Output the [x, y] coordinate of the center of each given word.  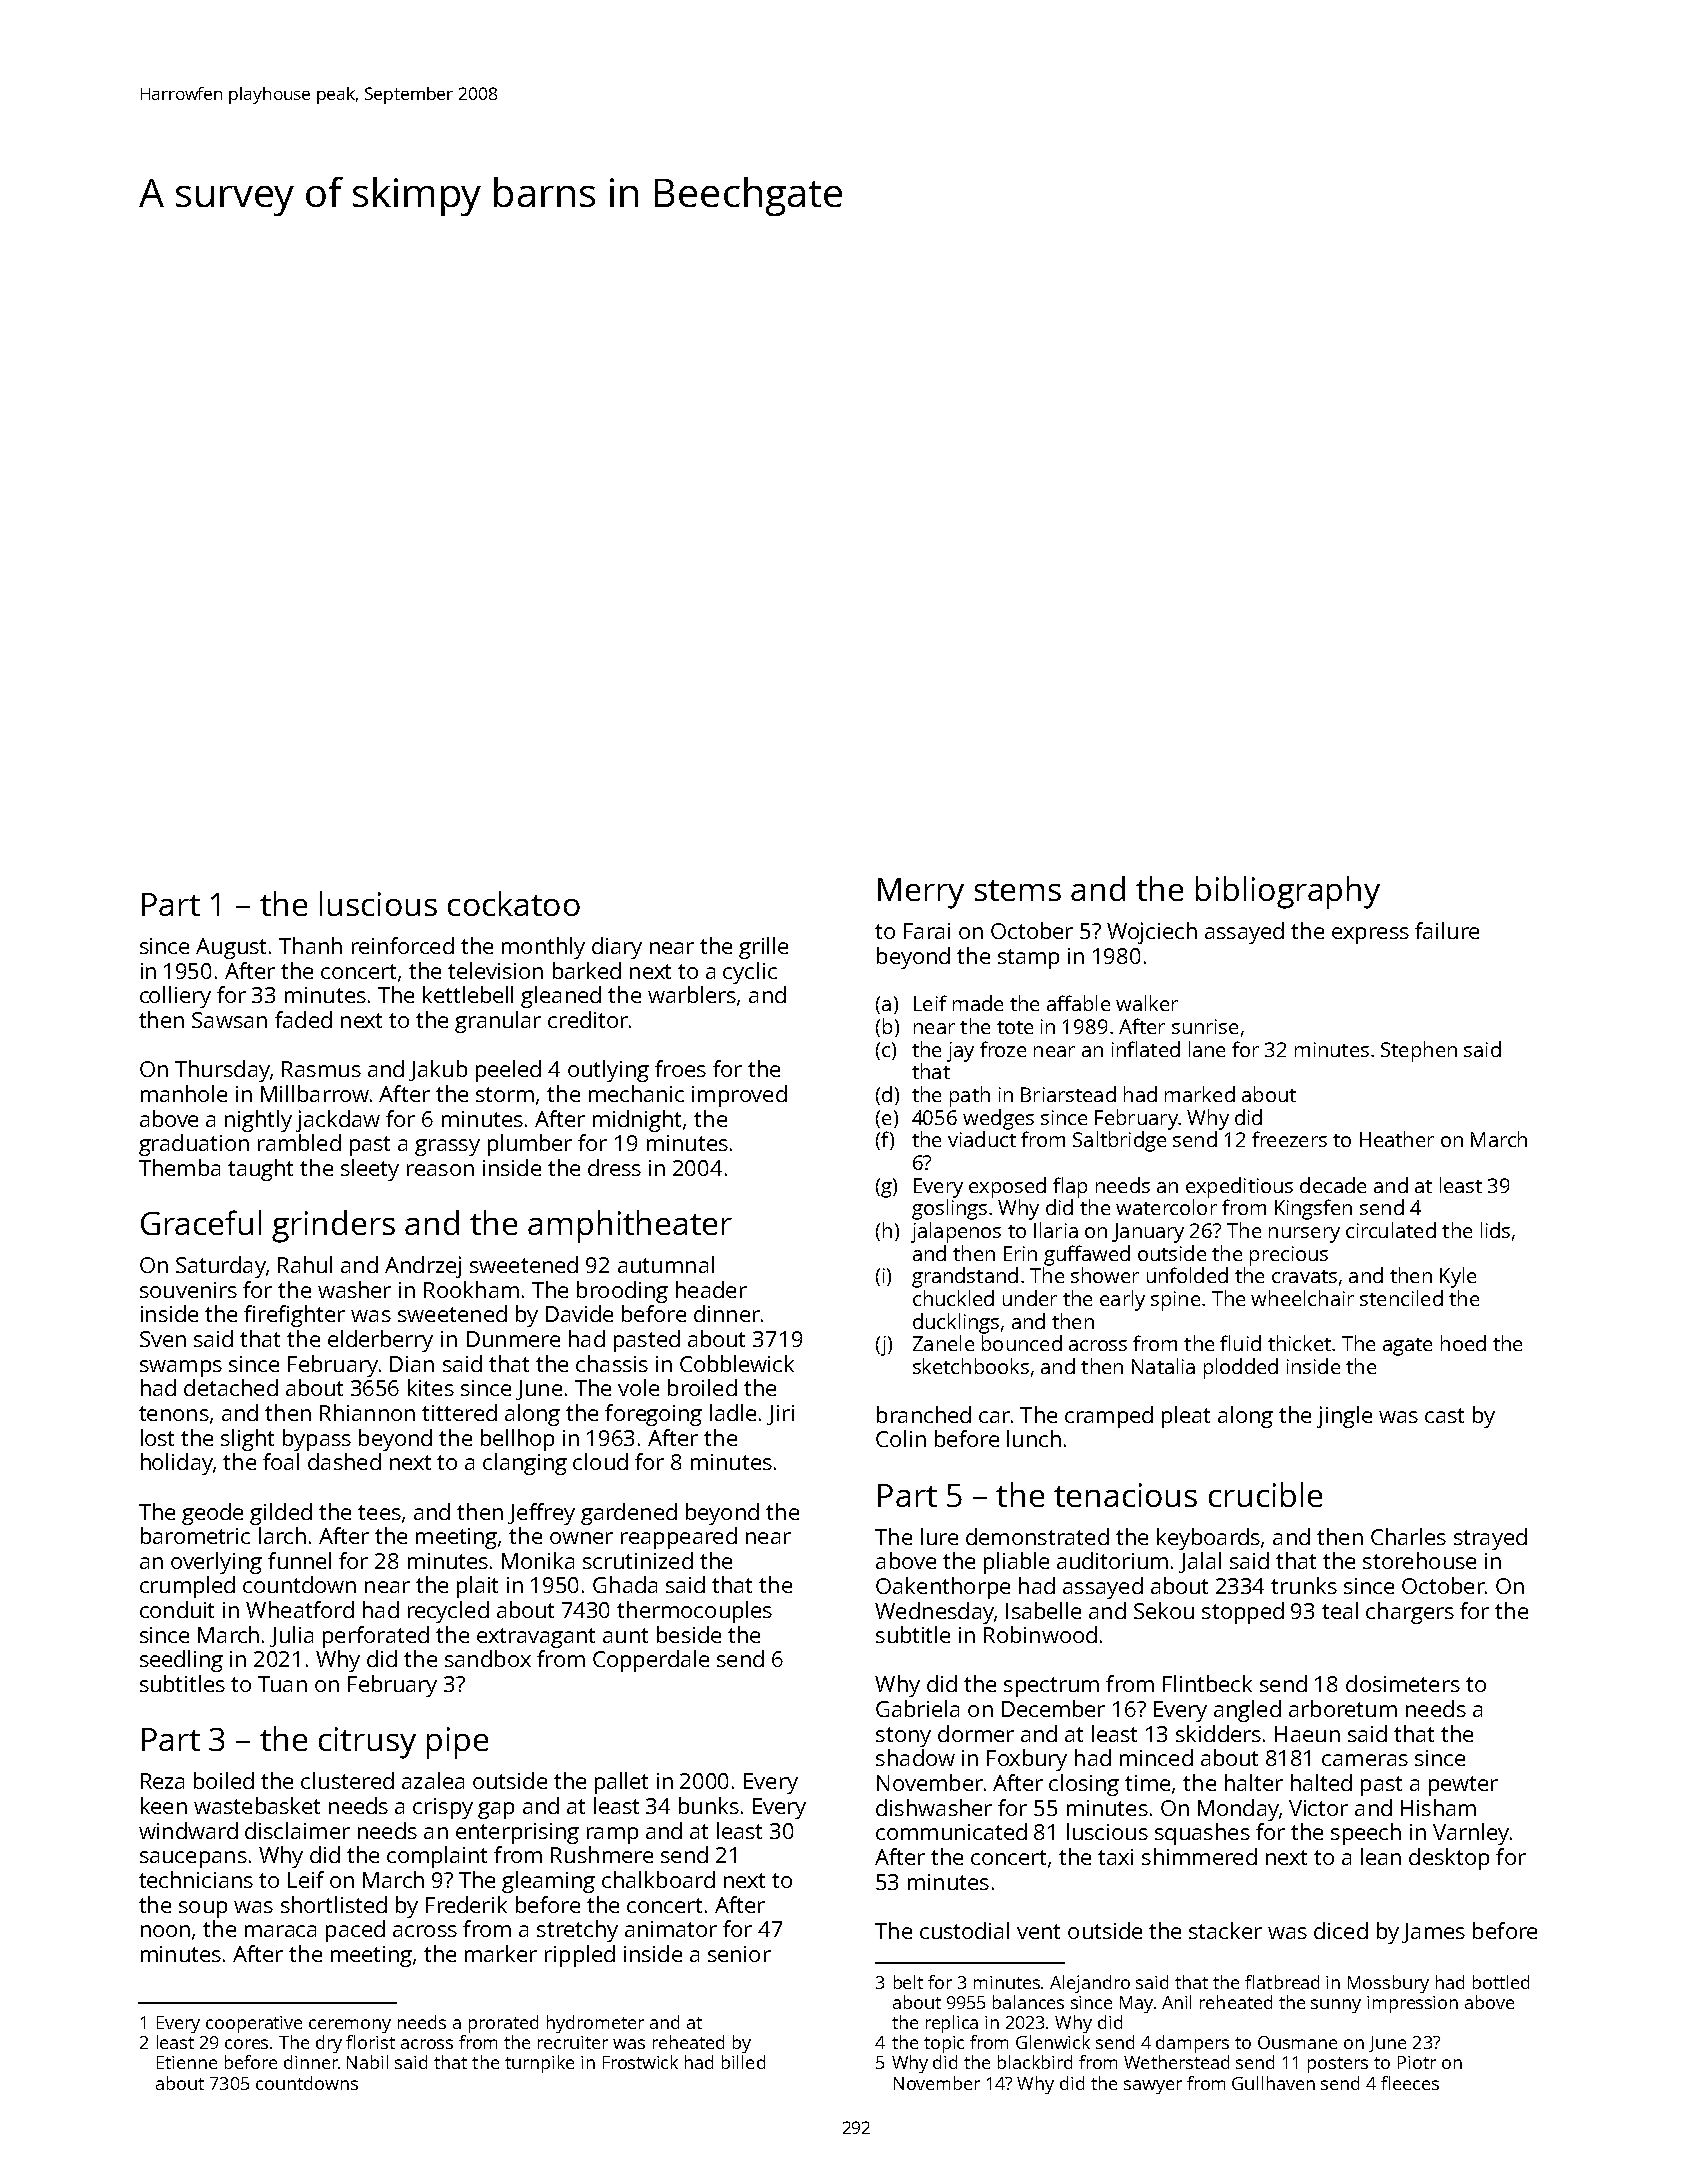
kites [431, 1387]
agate [1407, 1347]
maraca [280, 1931]
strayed [1490, 1539]
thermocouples [694, 1612]
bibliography [1288, 892]
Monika [538, 1560]
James [1433, 1933]
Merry [921, 893]
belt [908, 1982]
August [231, 948]
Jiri [780, 1415]
